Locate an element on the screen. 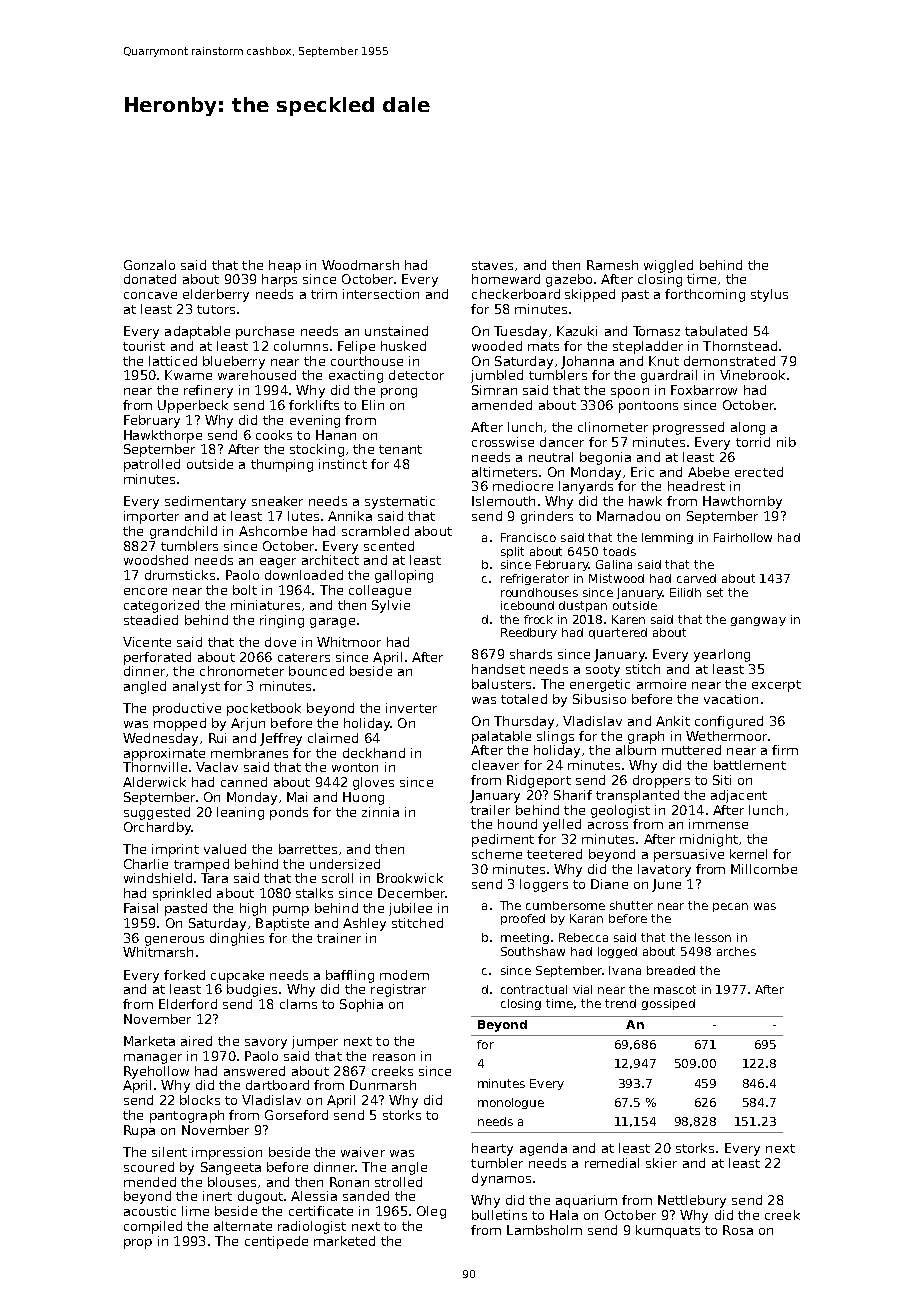 Image resolution: width=924 pixels, height=1308 pixels. Southshaw is located at coordinates (533, 951).
